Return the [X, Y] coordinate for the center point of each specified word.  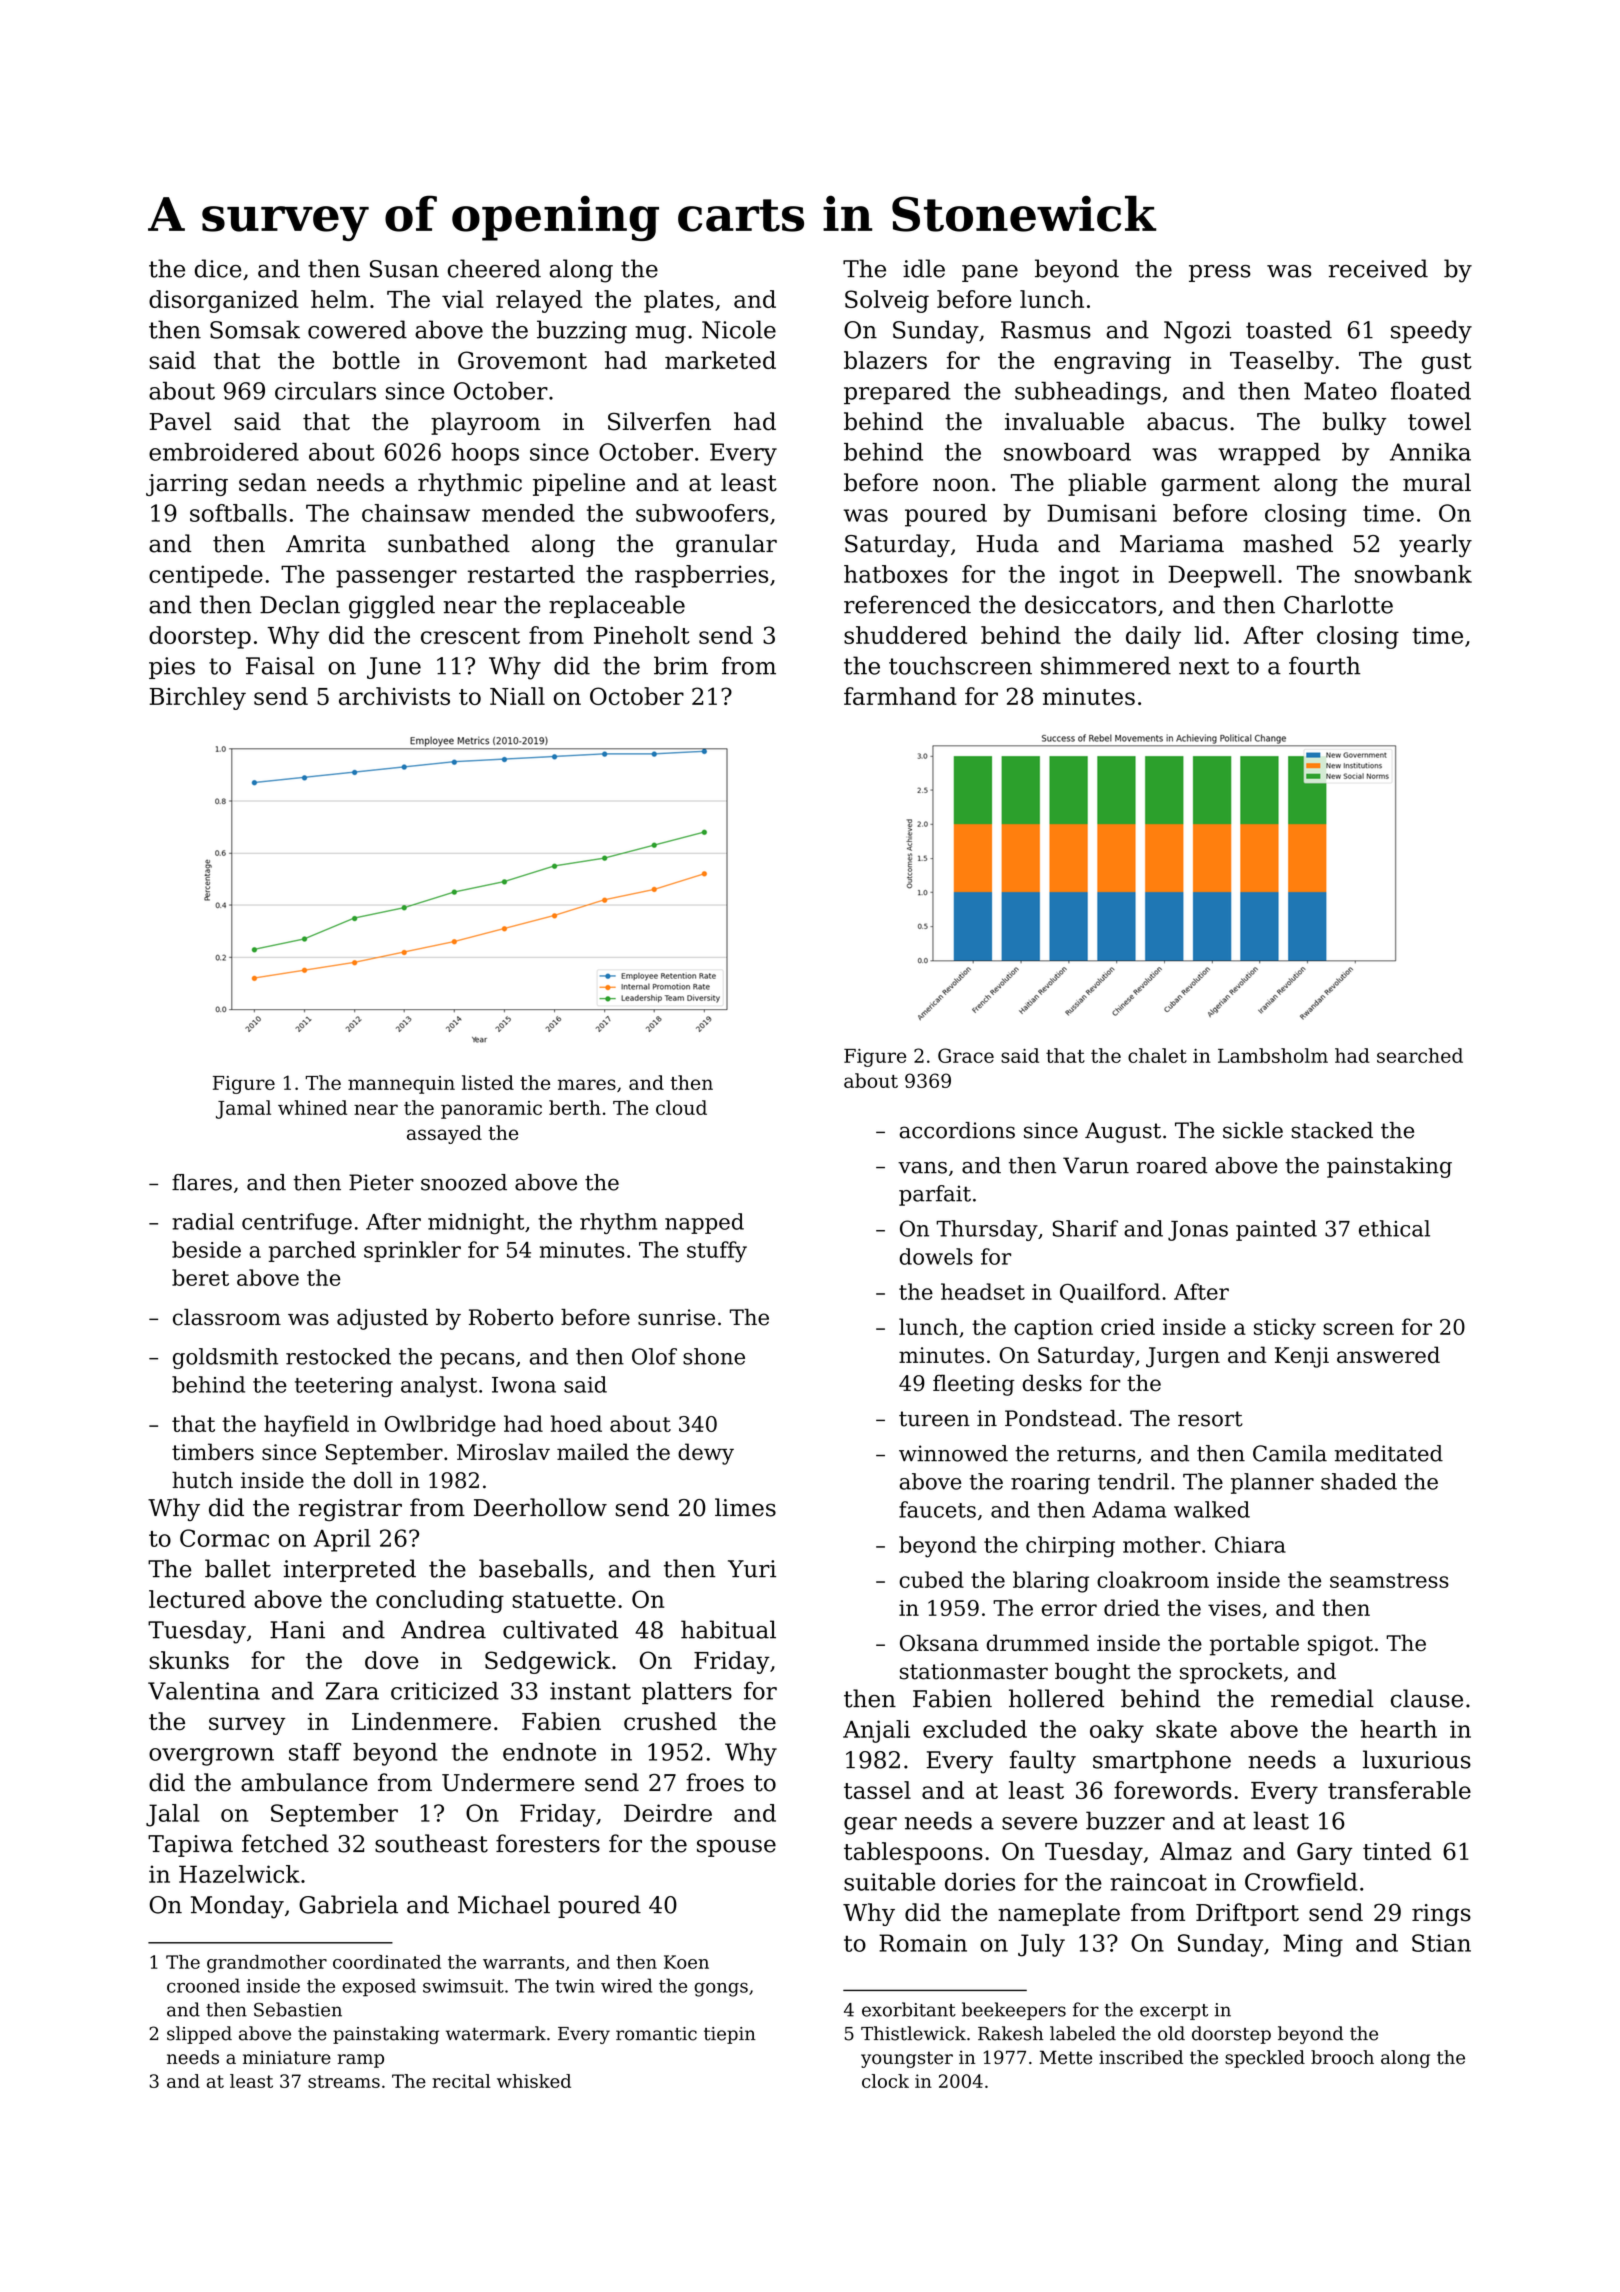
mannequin [401, 1085]
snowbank [1413, 574]
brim [681, 665]
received [1378, 268]
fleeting [974, 1385]
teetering [344, 1387]
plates [679, 301]
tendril [1133, 1481]
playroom [485, 423]
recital [461, 2081]
